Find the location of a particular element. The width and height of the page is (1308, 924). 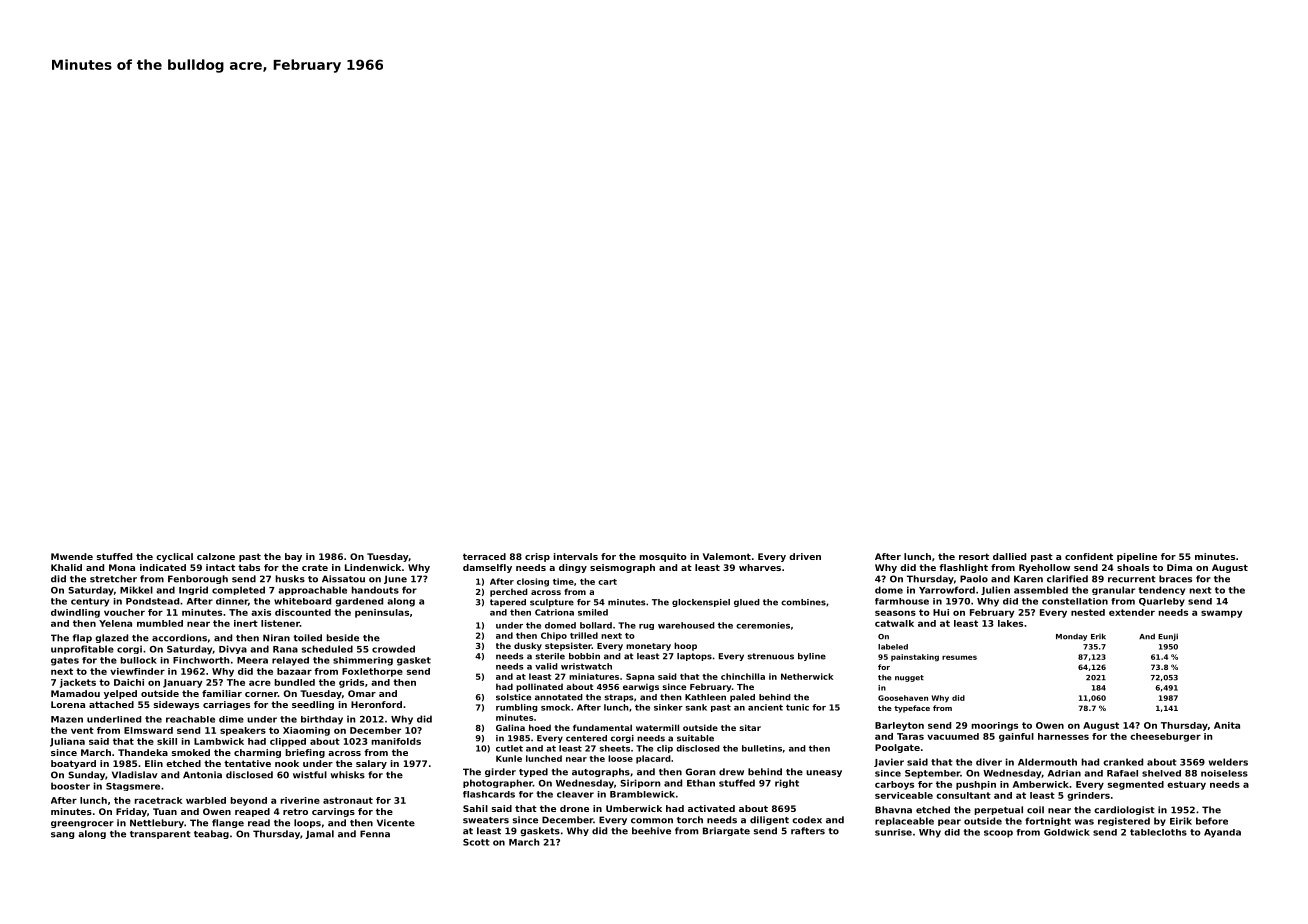

teabag is located at coordinates (211, 834).
